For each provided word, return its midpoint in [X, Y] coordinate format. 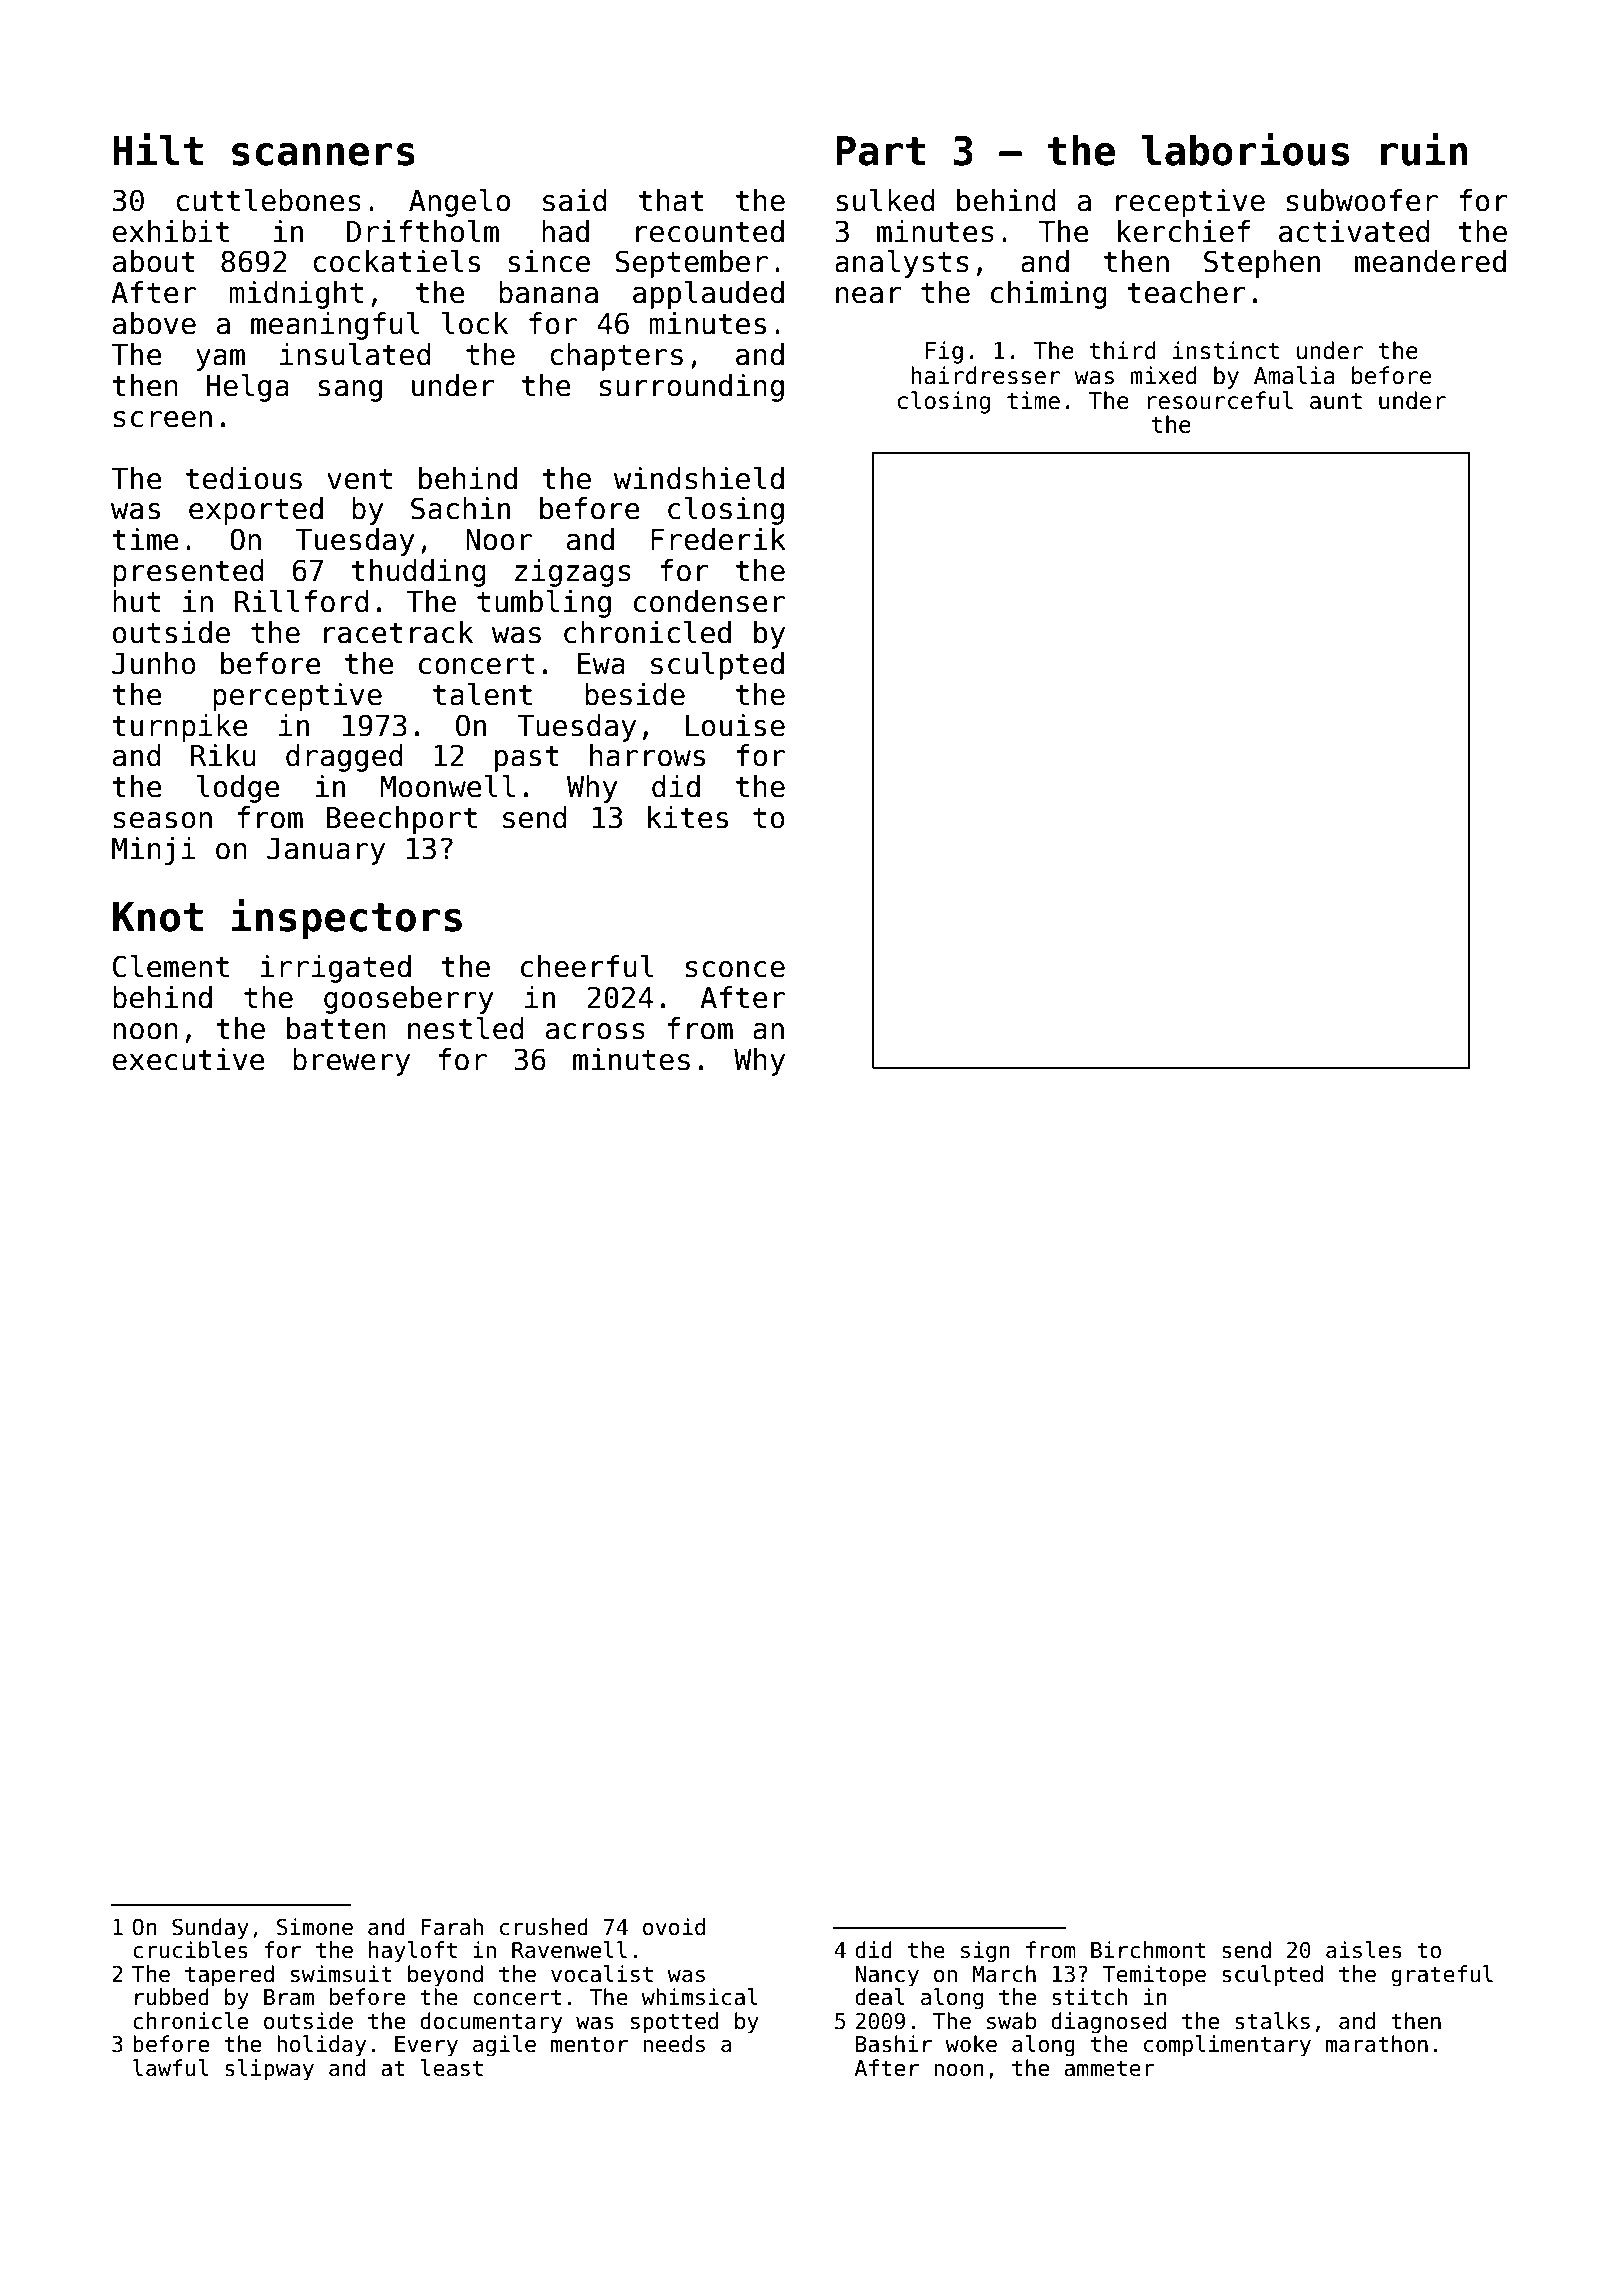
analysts [902, 264]
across [595, 1031]
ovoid [674, 1927]
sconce [735, 969]
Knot [158, 917]
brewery [351, 1062]
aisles [1364, 1950]
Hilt [158, 149]
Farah [452, 1927]
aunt [1336, 401]
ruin [1424, 149]
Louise [735, 725]
